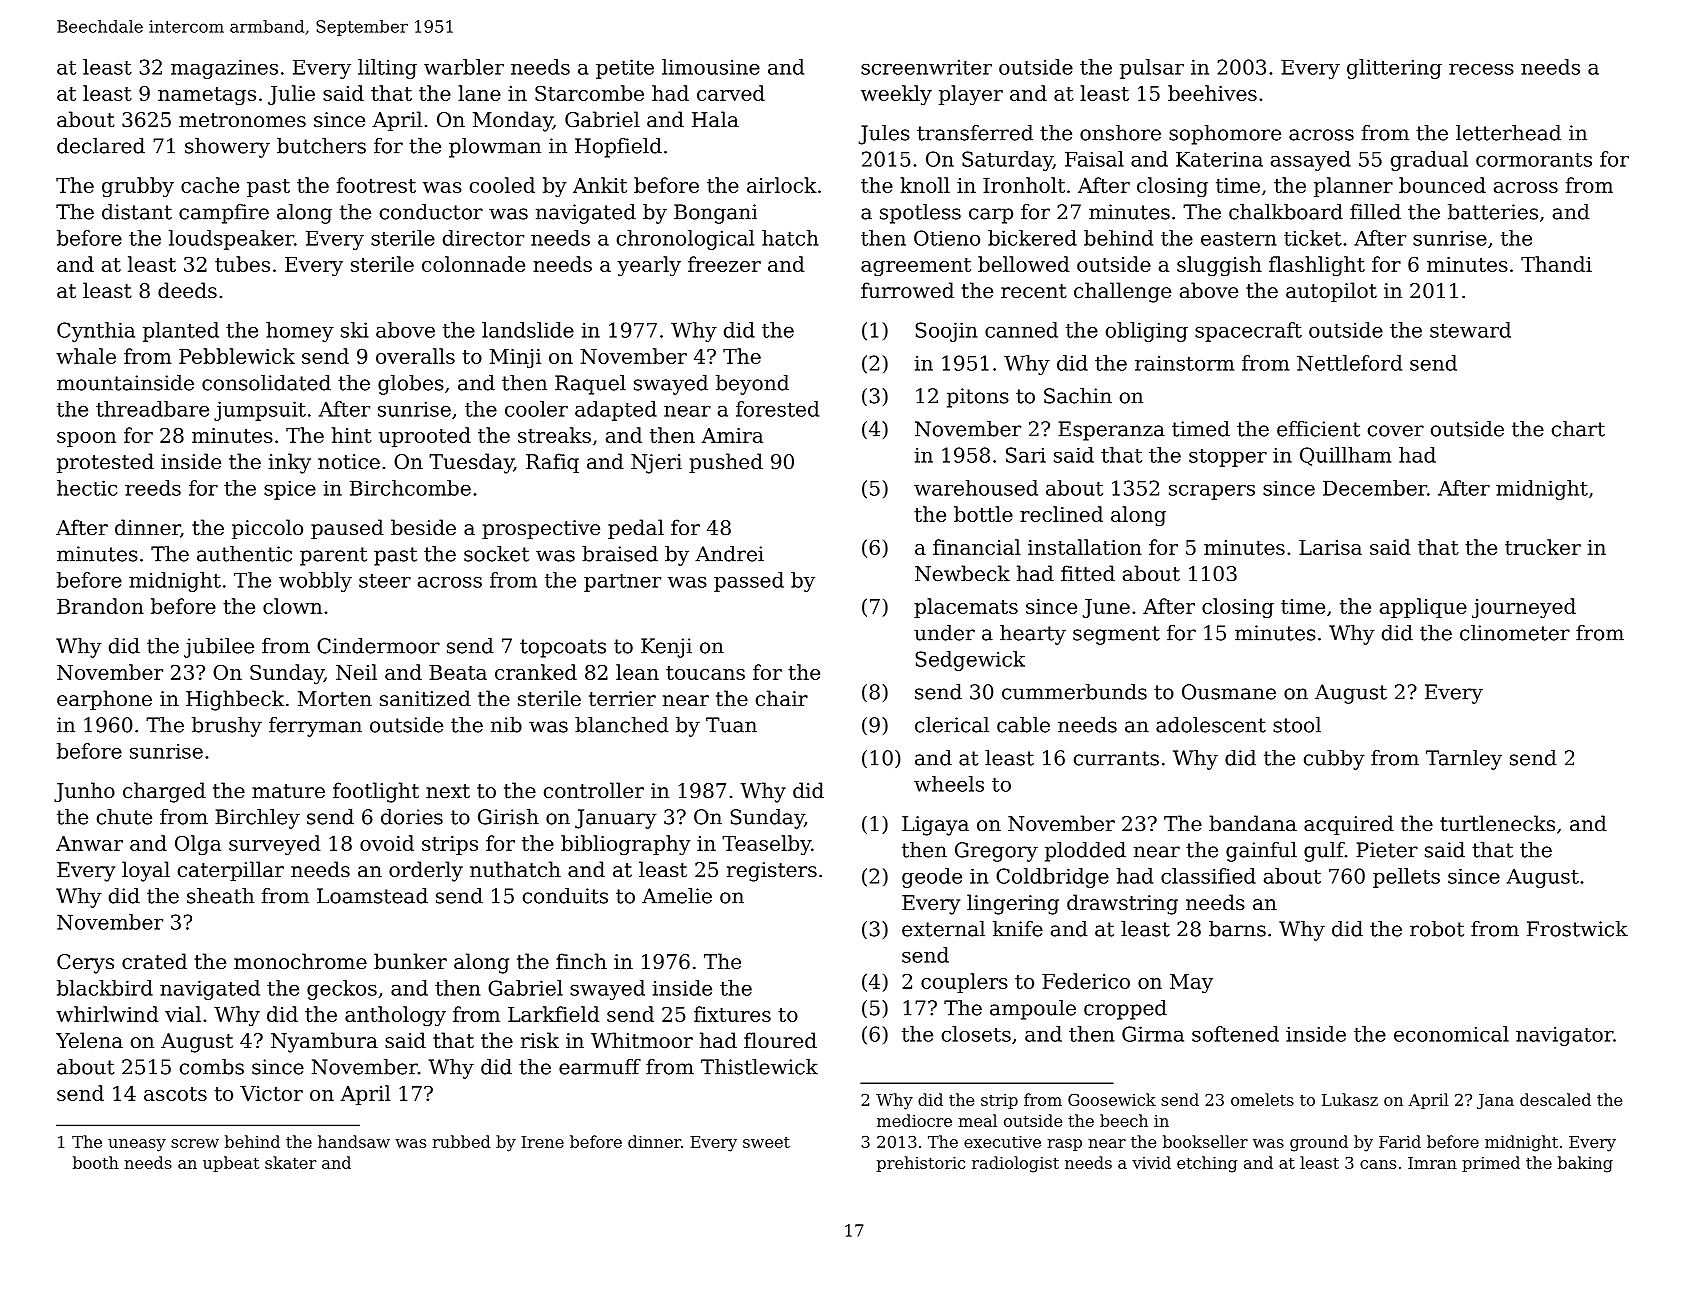  I want to click on booth, so click(96, 1162).
